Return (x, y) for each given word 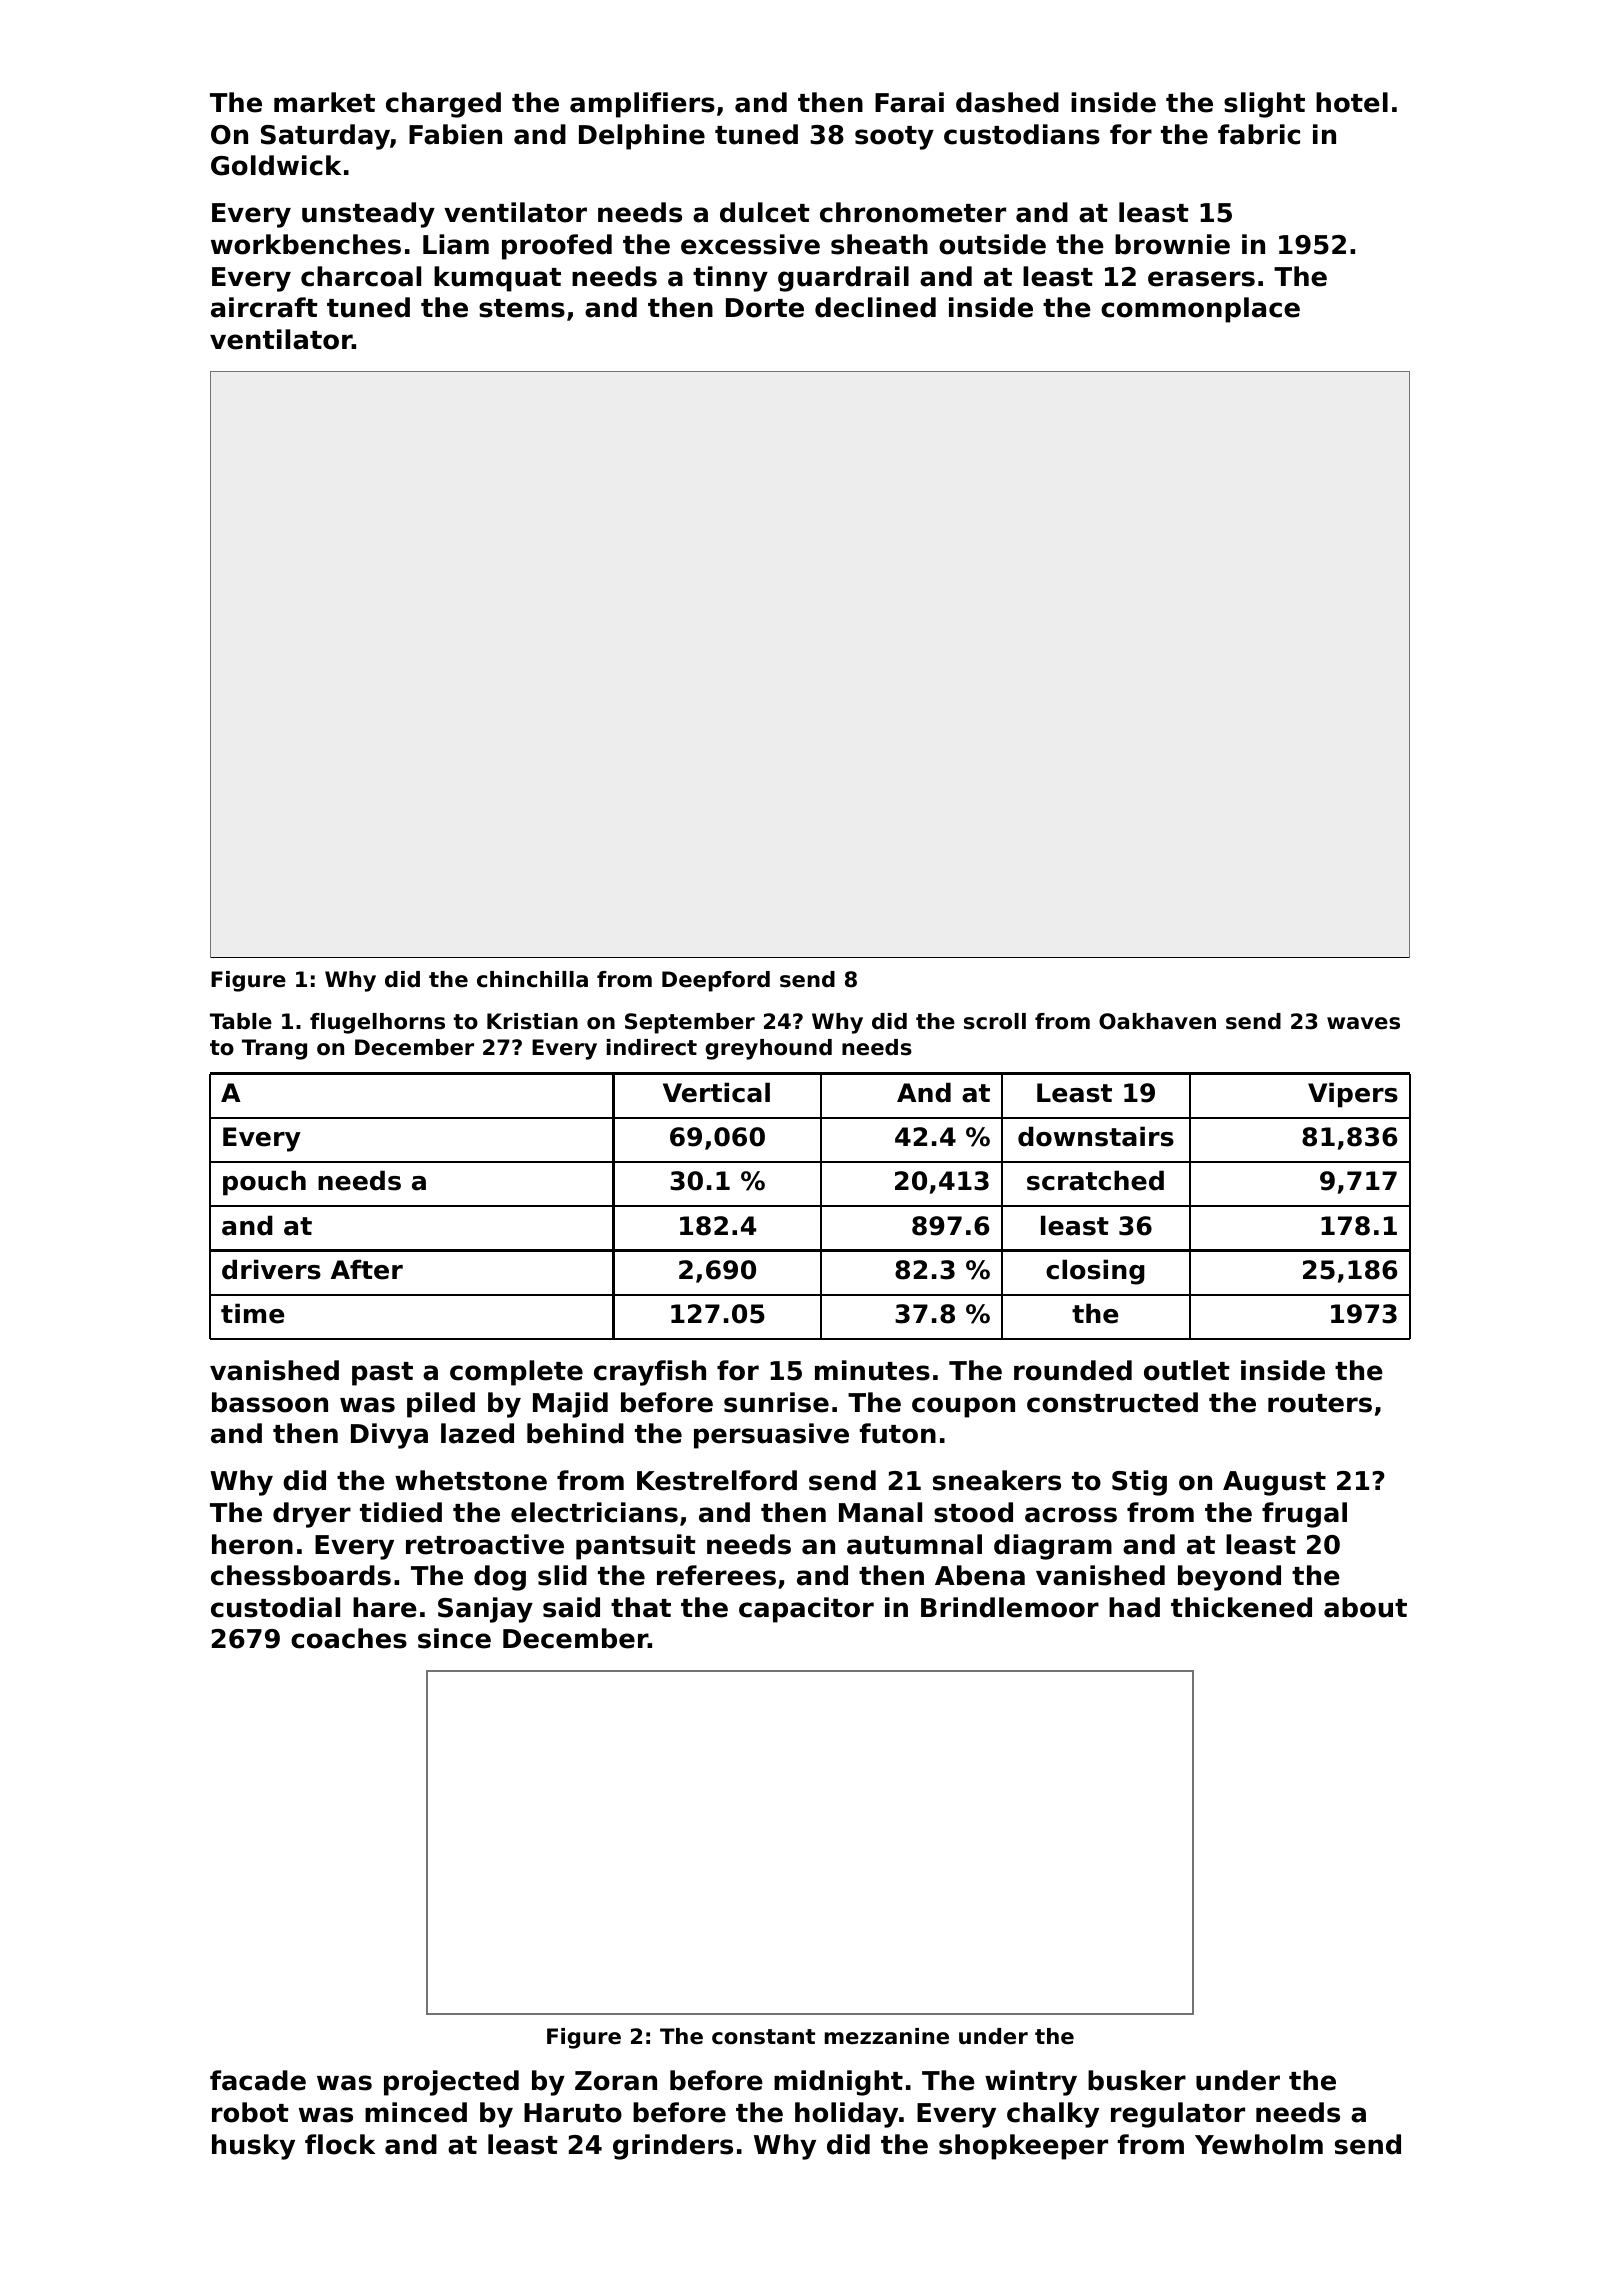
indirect (652, 1047)
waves (1363, 1023)
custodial (275, 1607)
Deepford (716, 981)
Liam (456, 244)
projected (451, 2083)
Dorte (765, 308)
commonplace (1200, 310)
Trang (274, 1049)
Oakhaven (1157, 1021)
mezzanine (887, 2036)
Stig (1139, 1483)
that (641, 1607)
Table (241, 1021)
